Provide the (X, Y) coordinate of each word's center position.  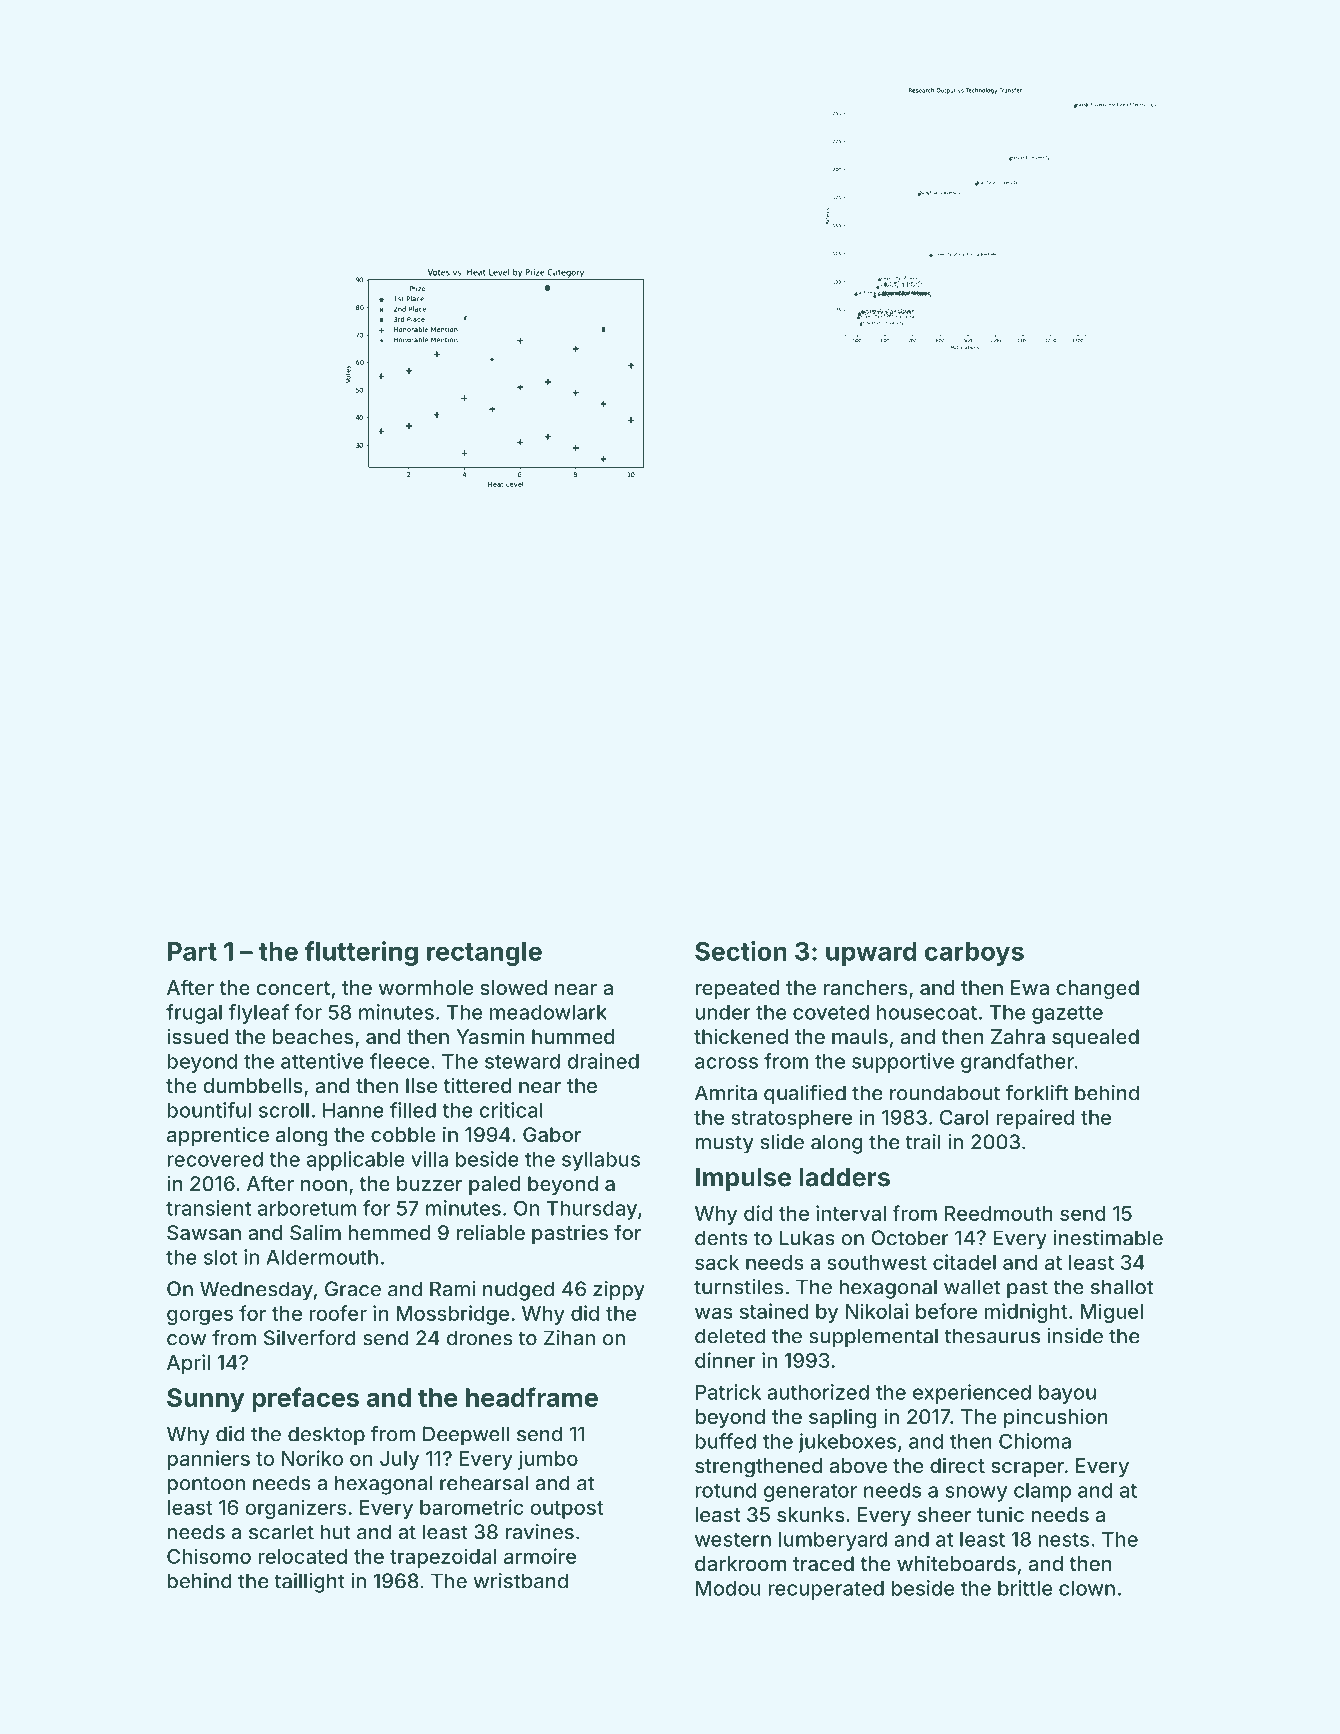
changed (1097, 990)
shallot (1122, 1287)
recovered (215, 1159)
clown (1087, 1588)
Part (192, 951)
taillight (309, 1583)
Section (741, 951)
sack (717, 1262)
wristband (520, 1581)
